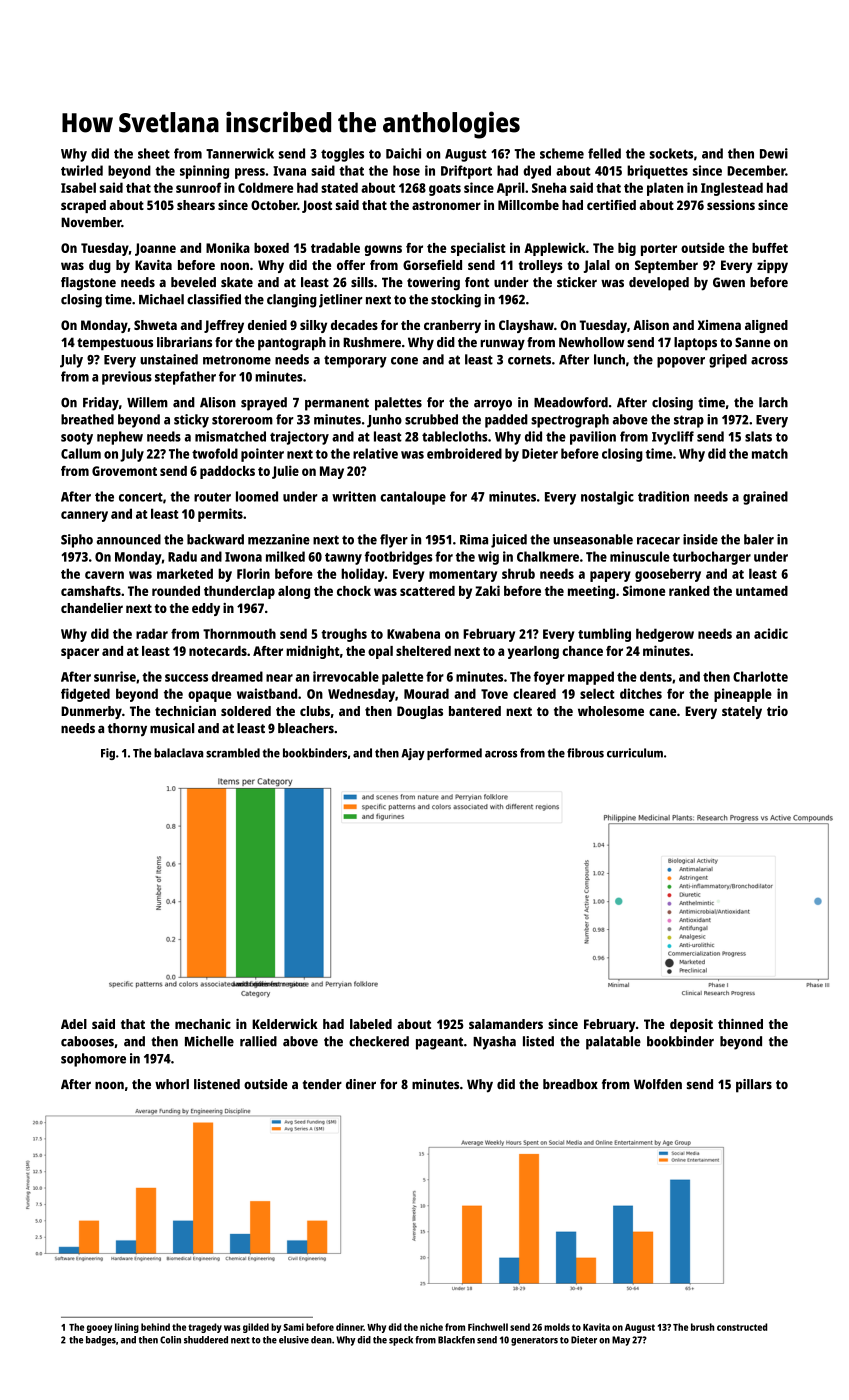  I want to click on brush, so click(702, 1327).
